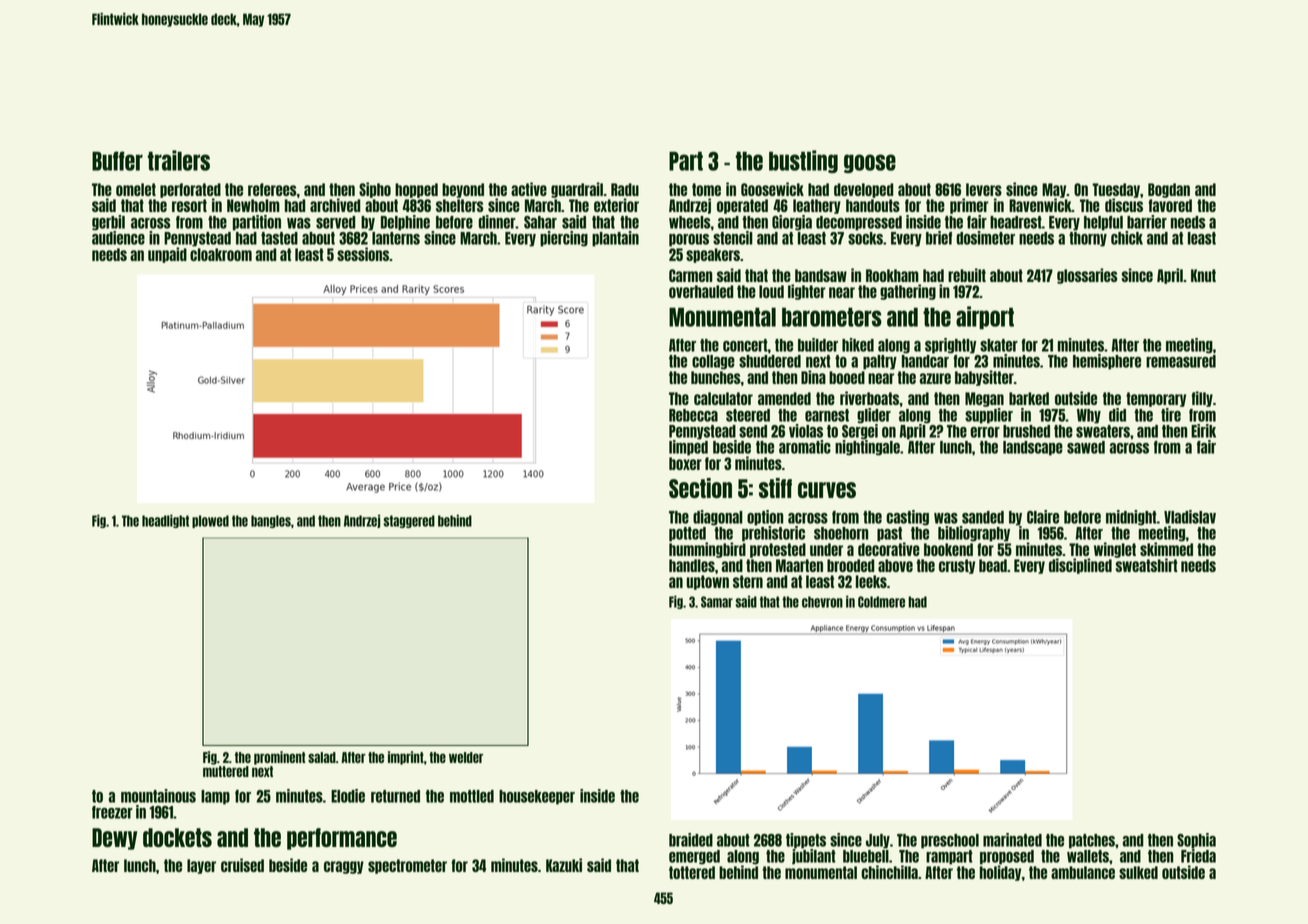  Describe the element at coordinates (999, 345) in the image. I see `skater` at that location.
